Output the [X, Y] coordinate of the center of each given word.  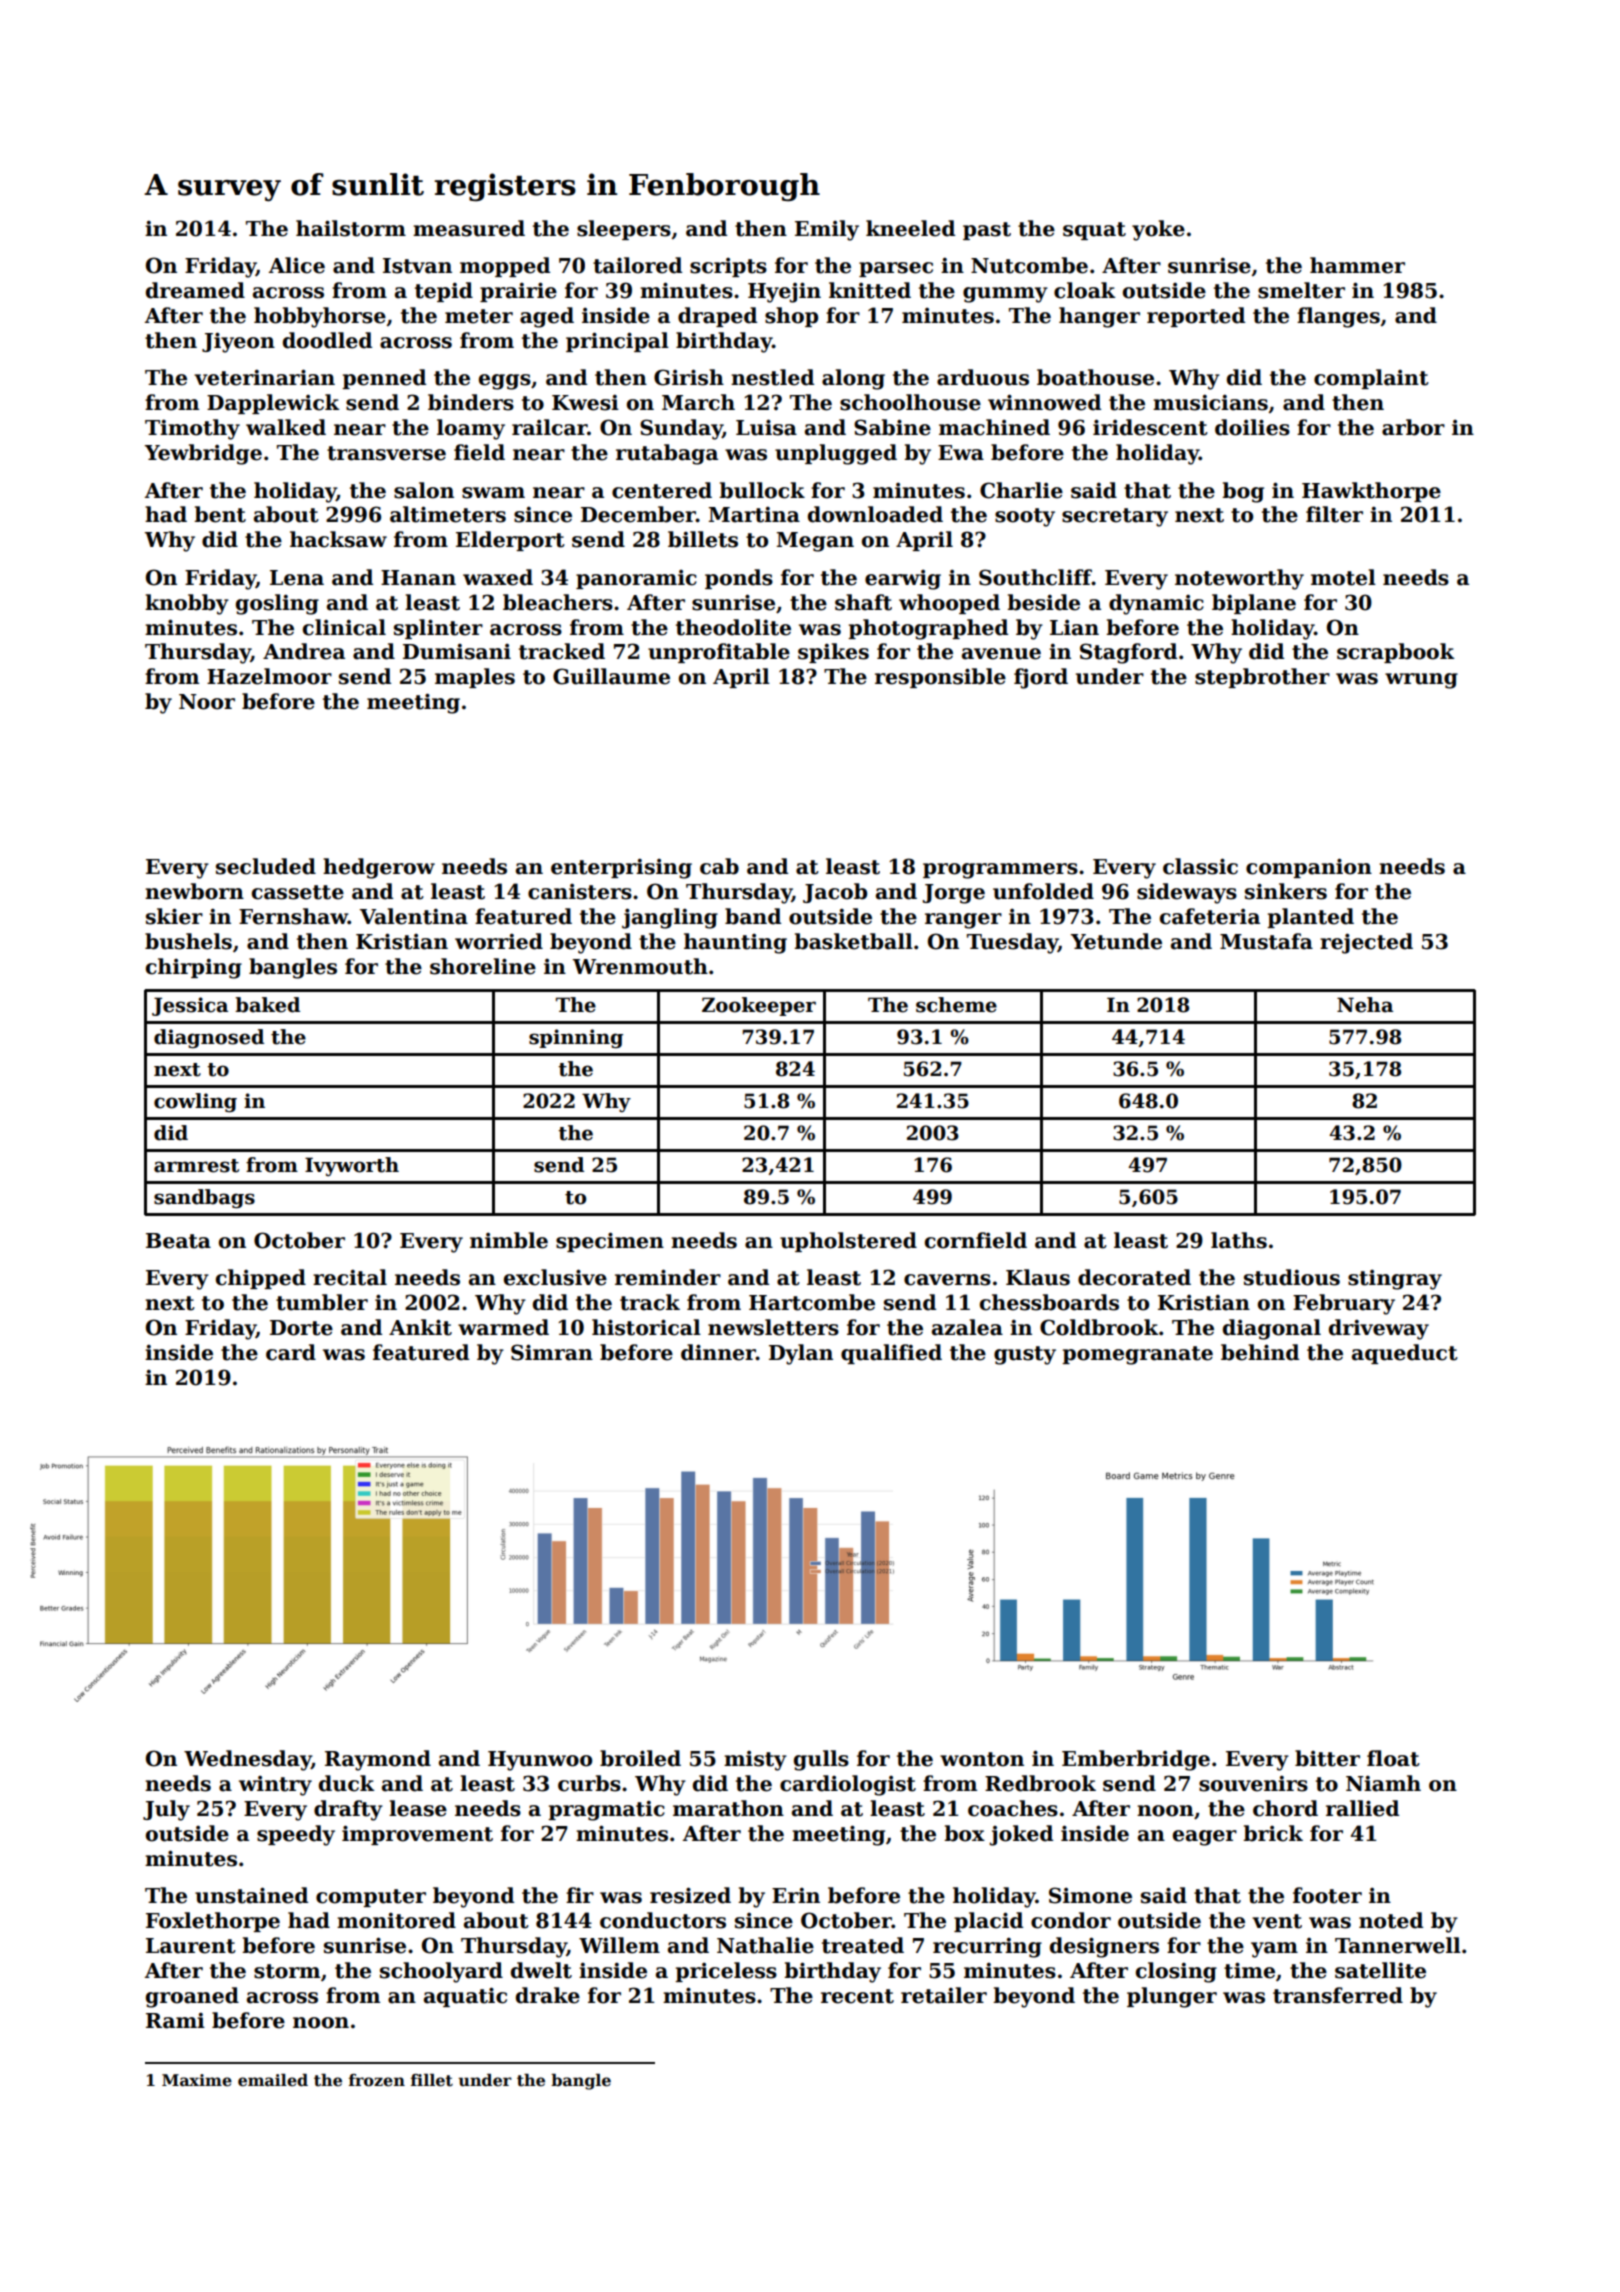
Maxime [197, 2080]
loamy [471, 429]
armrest [196, 1166]
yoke [1158, 230]
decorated [1134, 1277]
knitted [870, 290]
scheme [956, 1005]
